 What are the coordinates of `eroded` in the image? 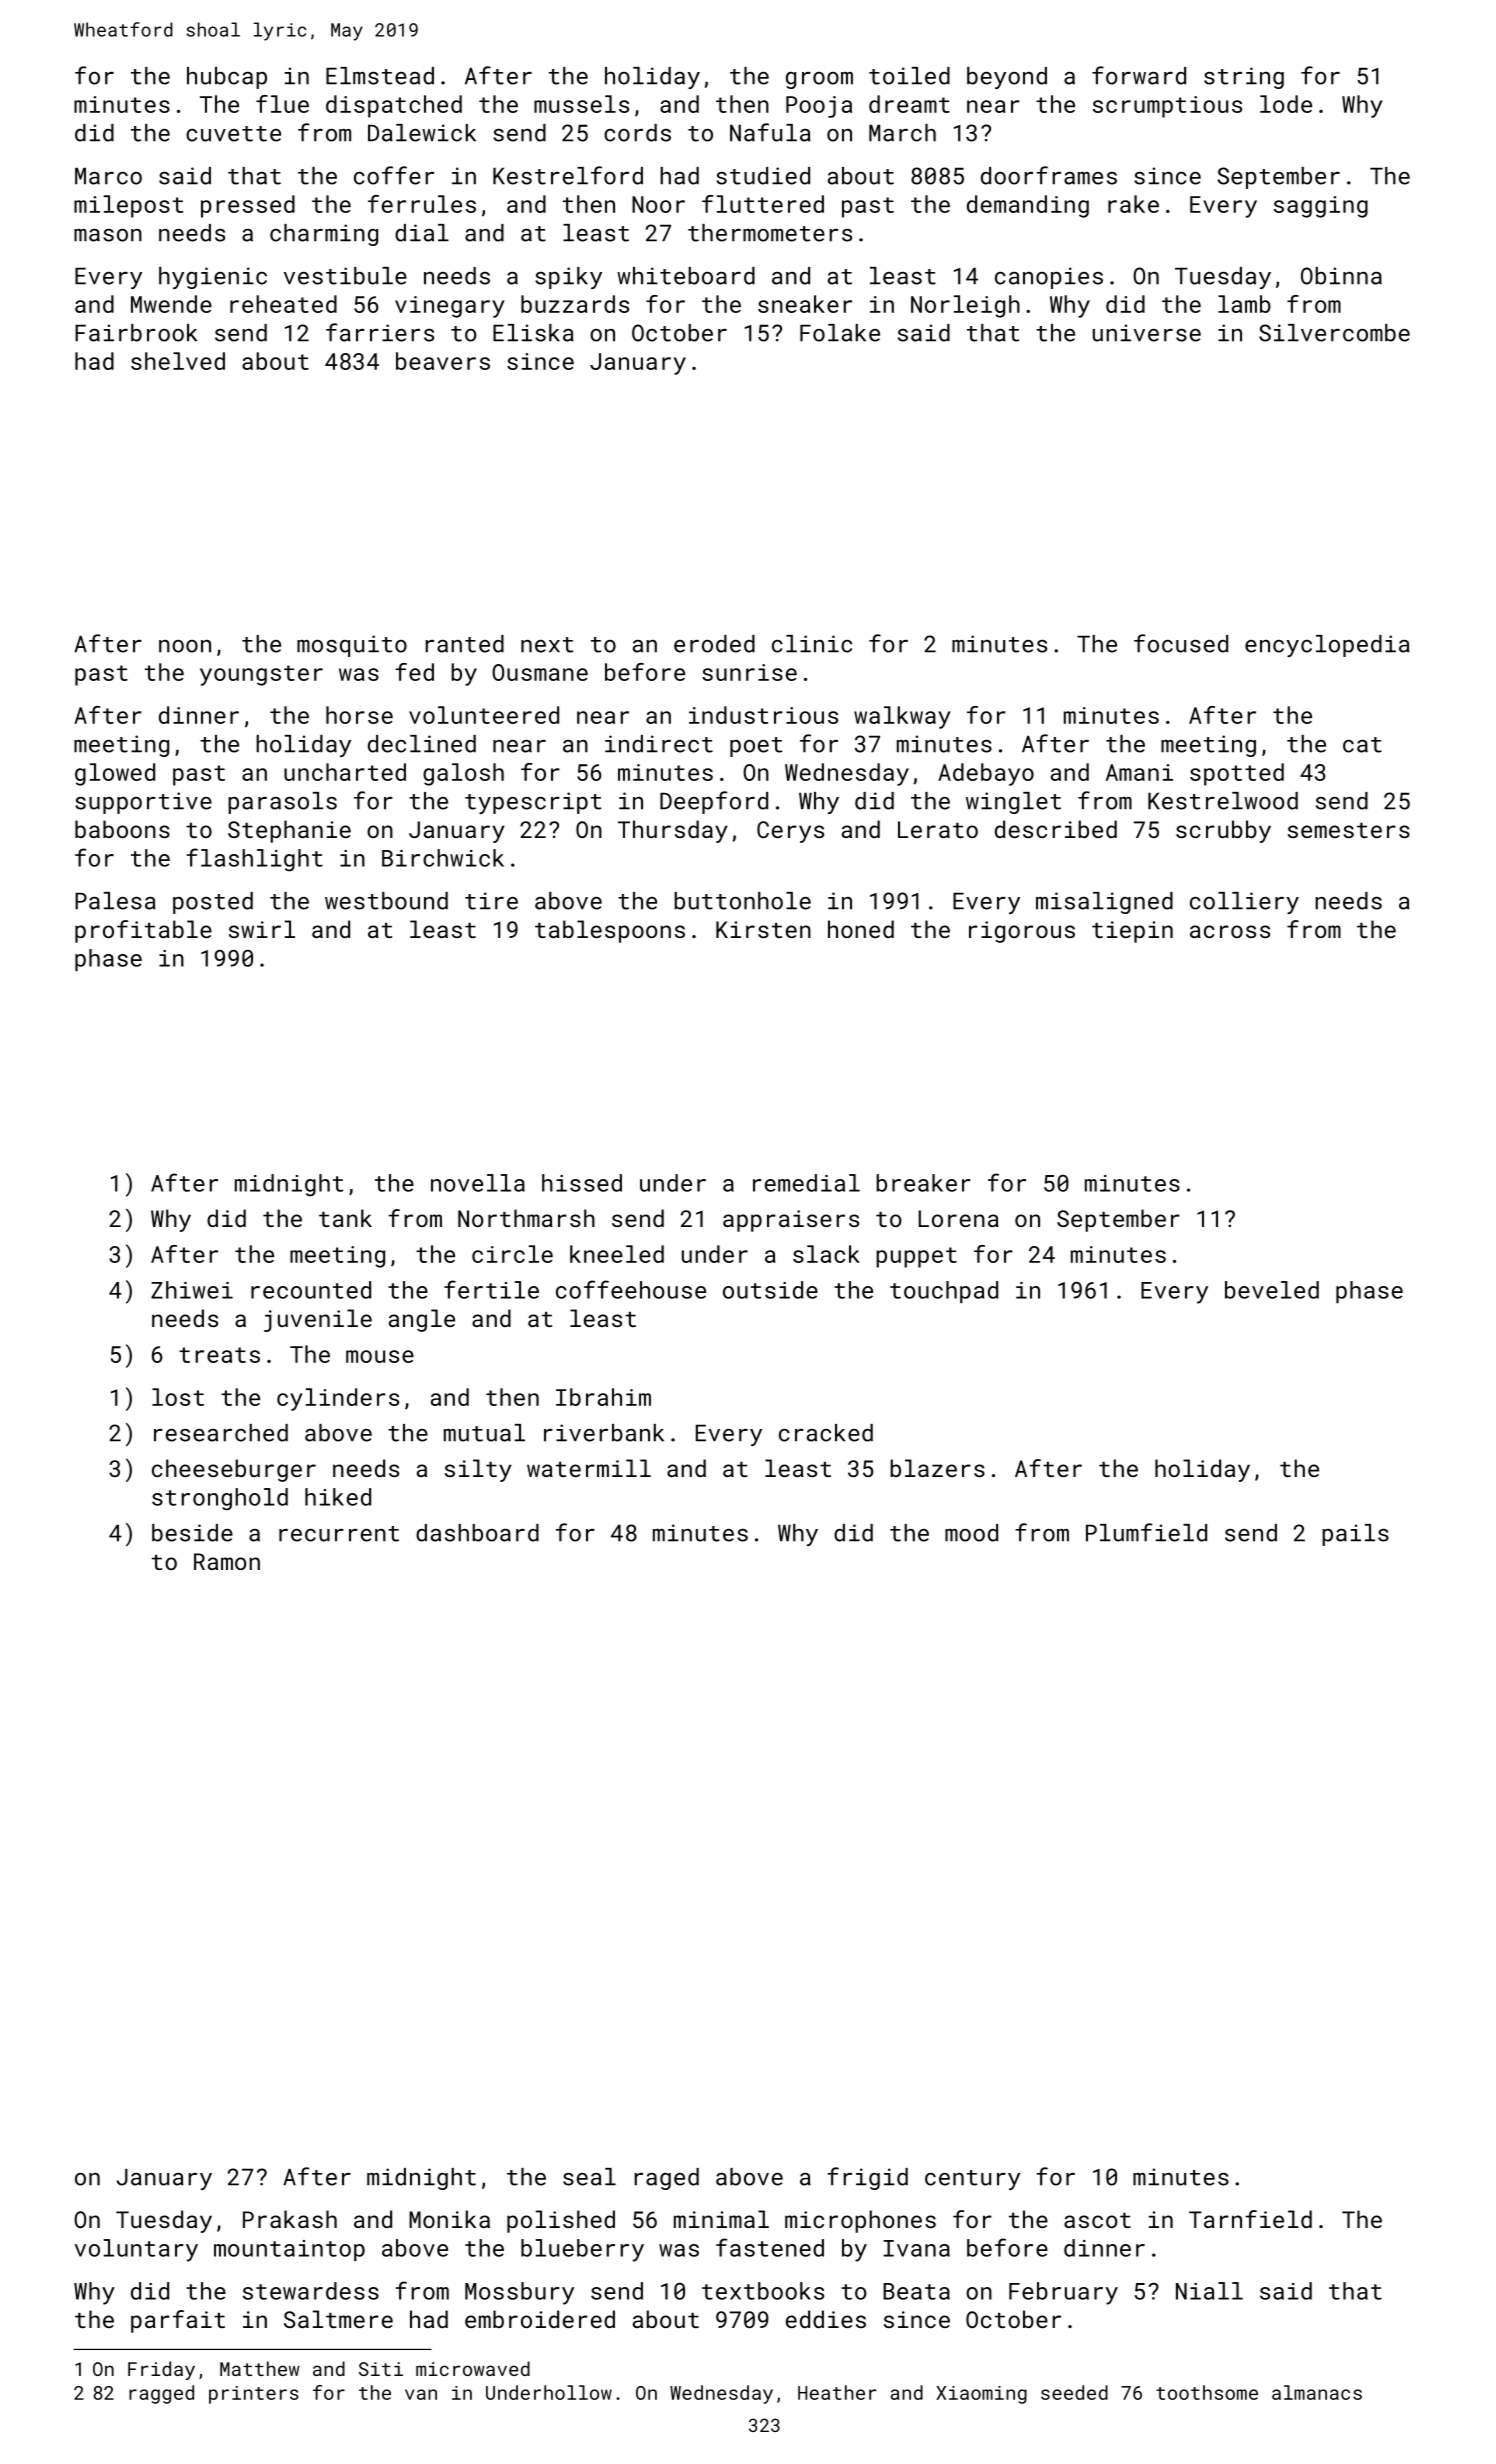 It's located at (714, 644).
